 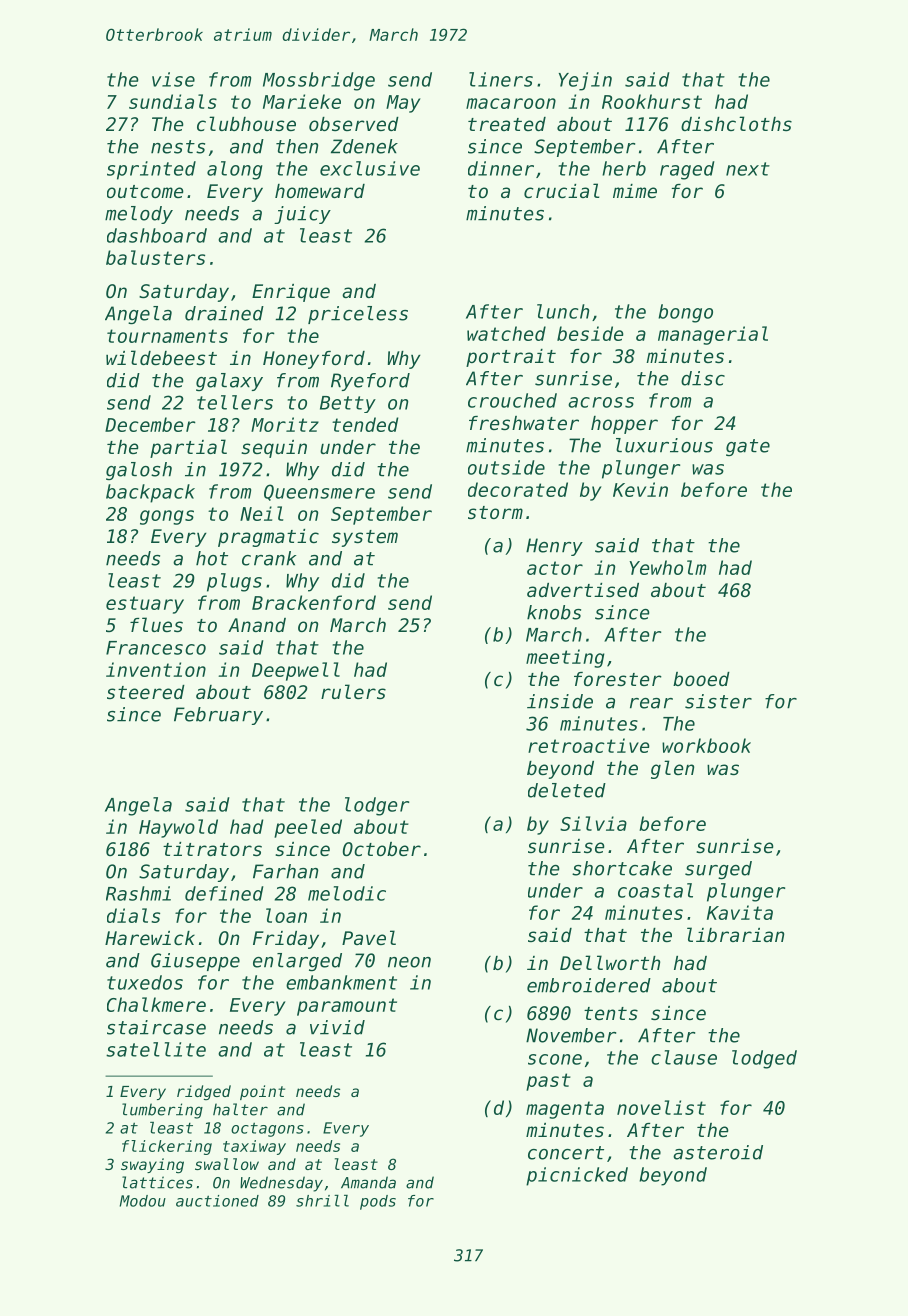 I want to click on asteroid, so click(x=718, y=1152).
